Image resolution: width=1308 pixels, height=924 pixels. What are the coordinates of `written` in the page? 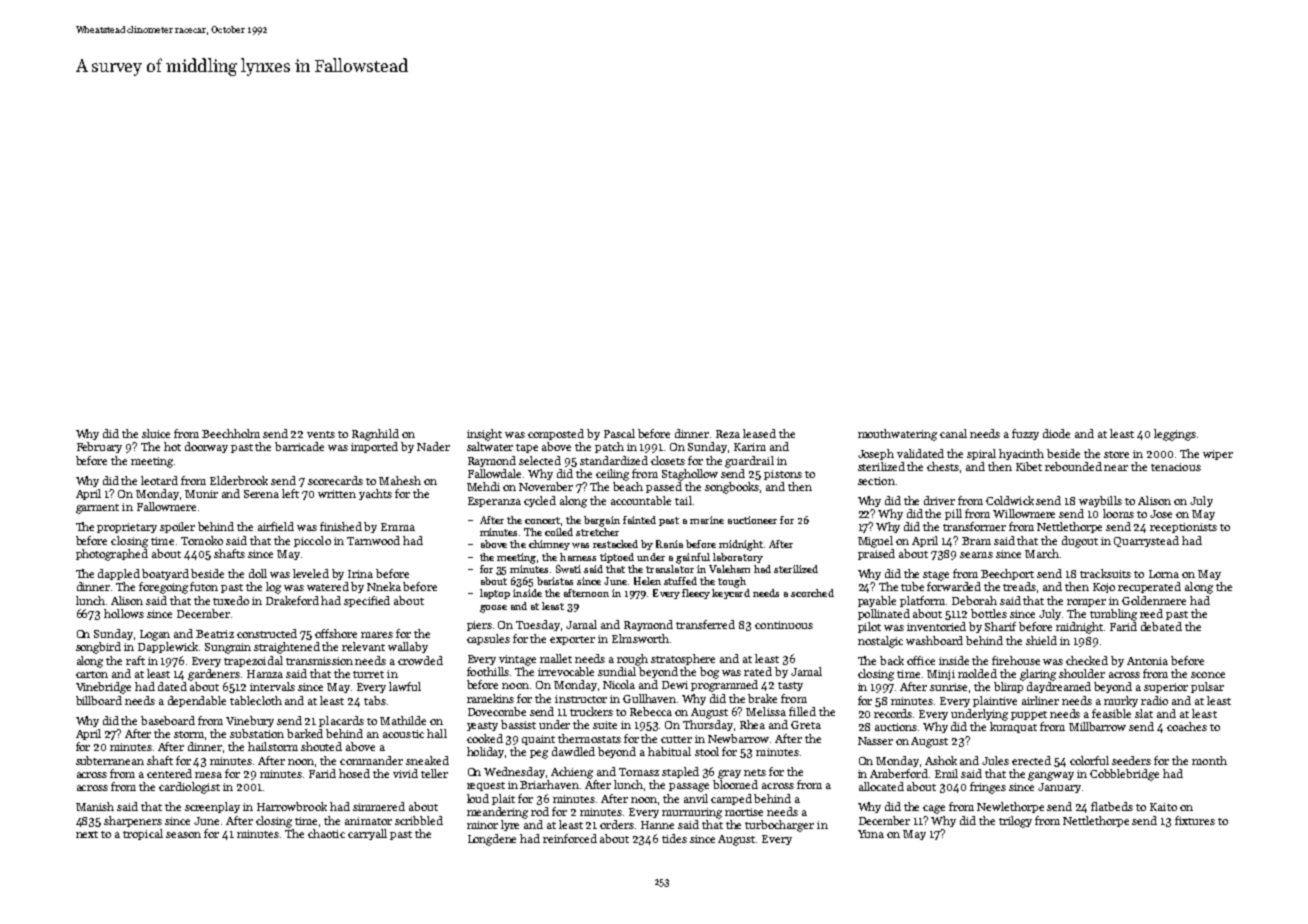 It's located at (337, 494).
